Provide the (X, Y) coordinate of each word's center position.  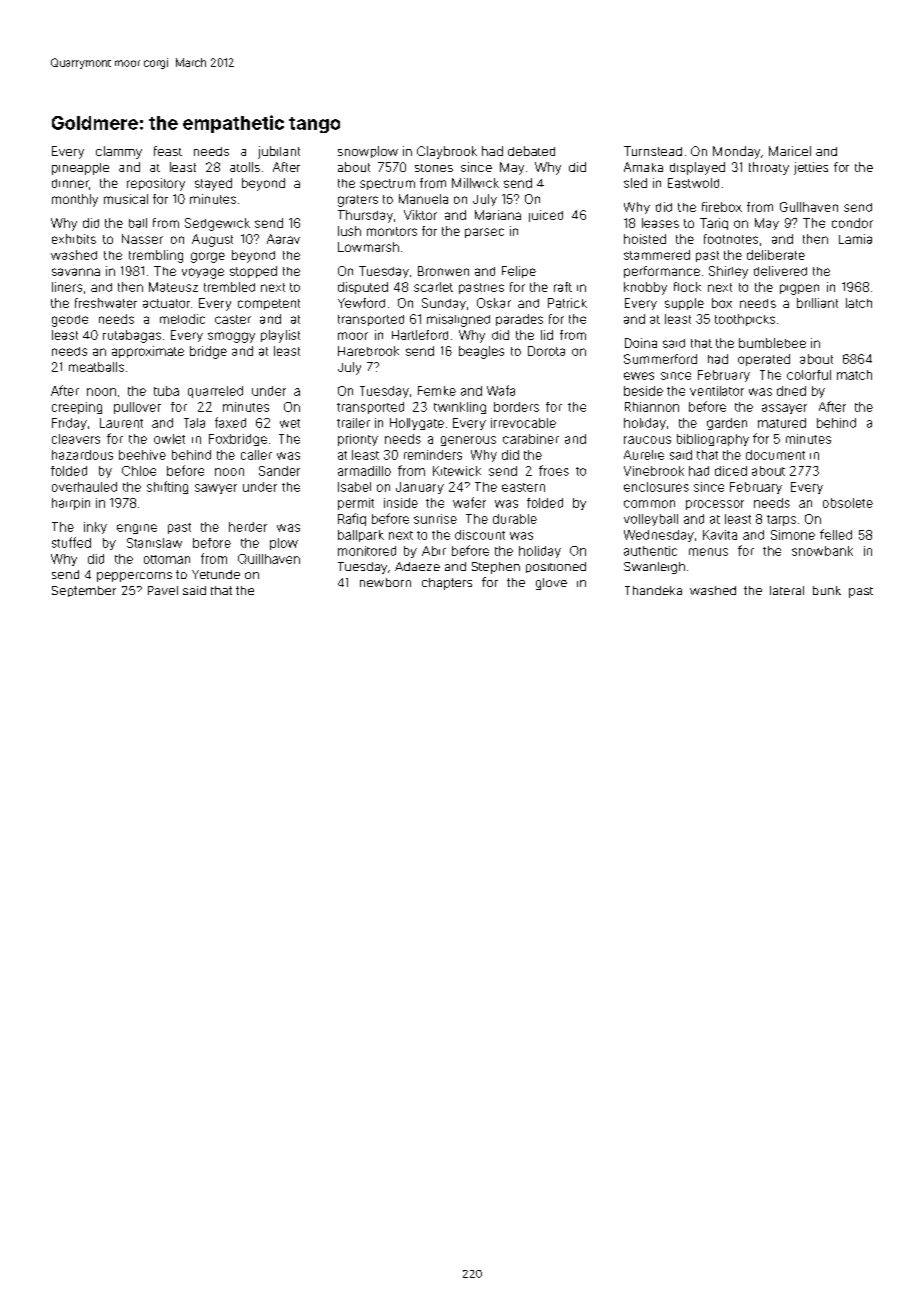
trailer (353, 423)
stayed (213, 184)
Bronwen (443, 271)
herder (248, 527)
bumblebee (772, 343)
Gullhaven (809, 207)
